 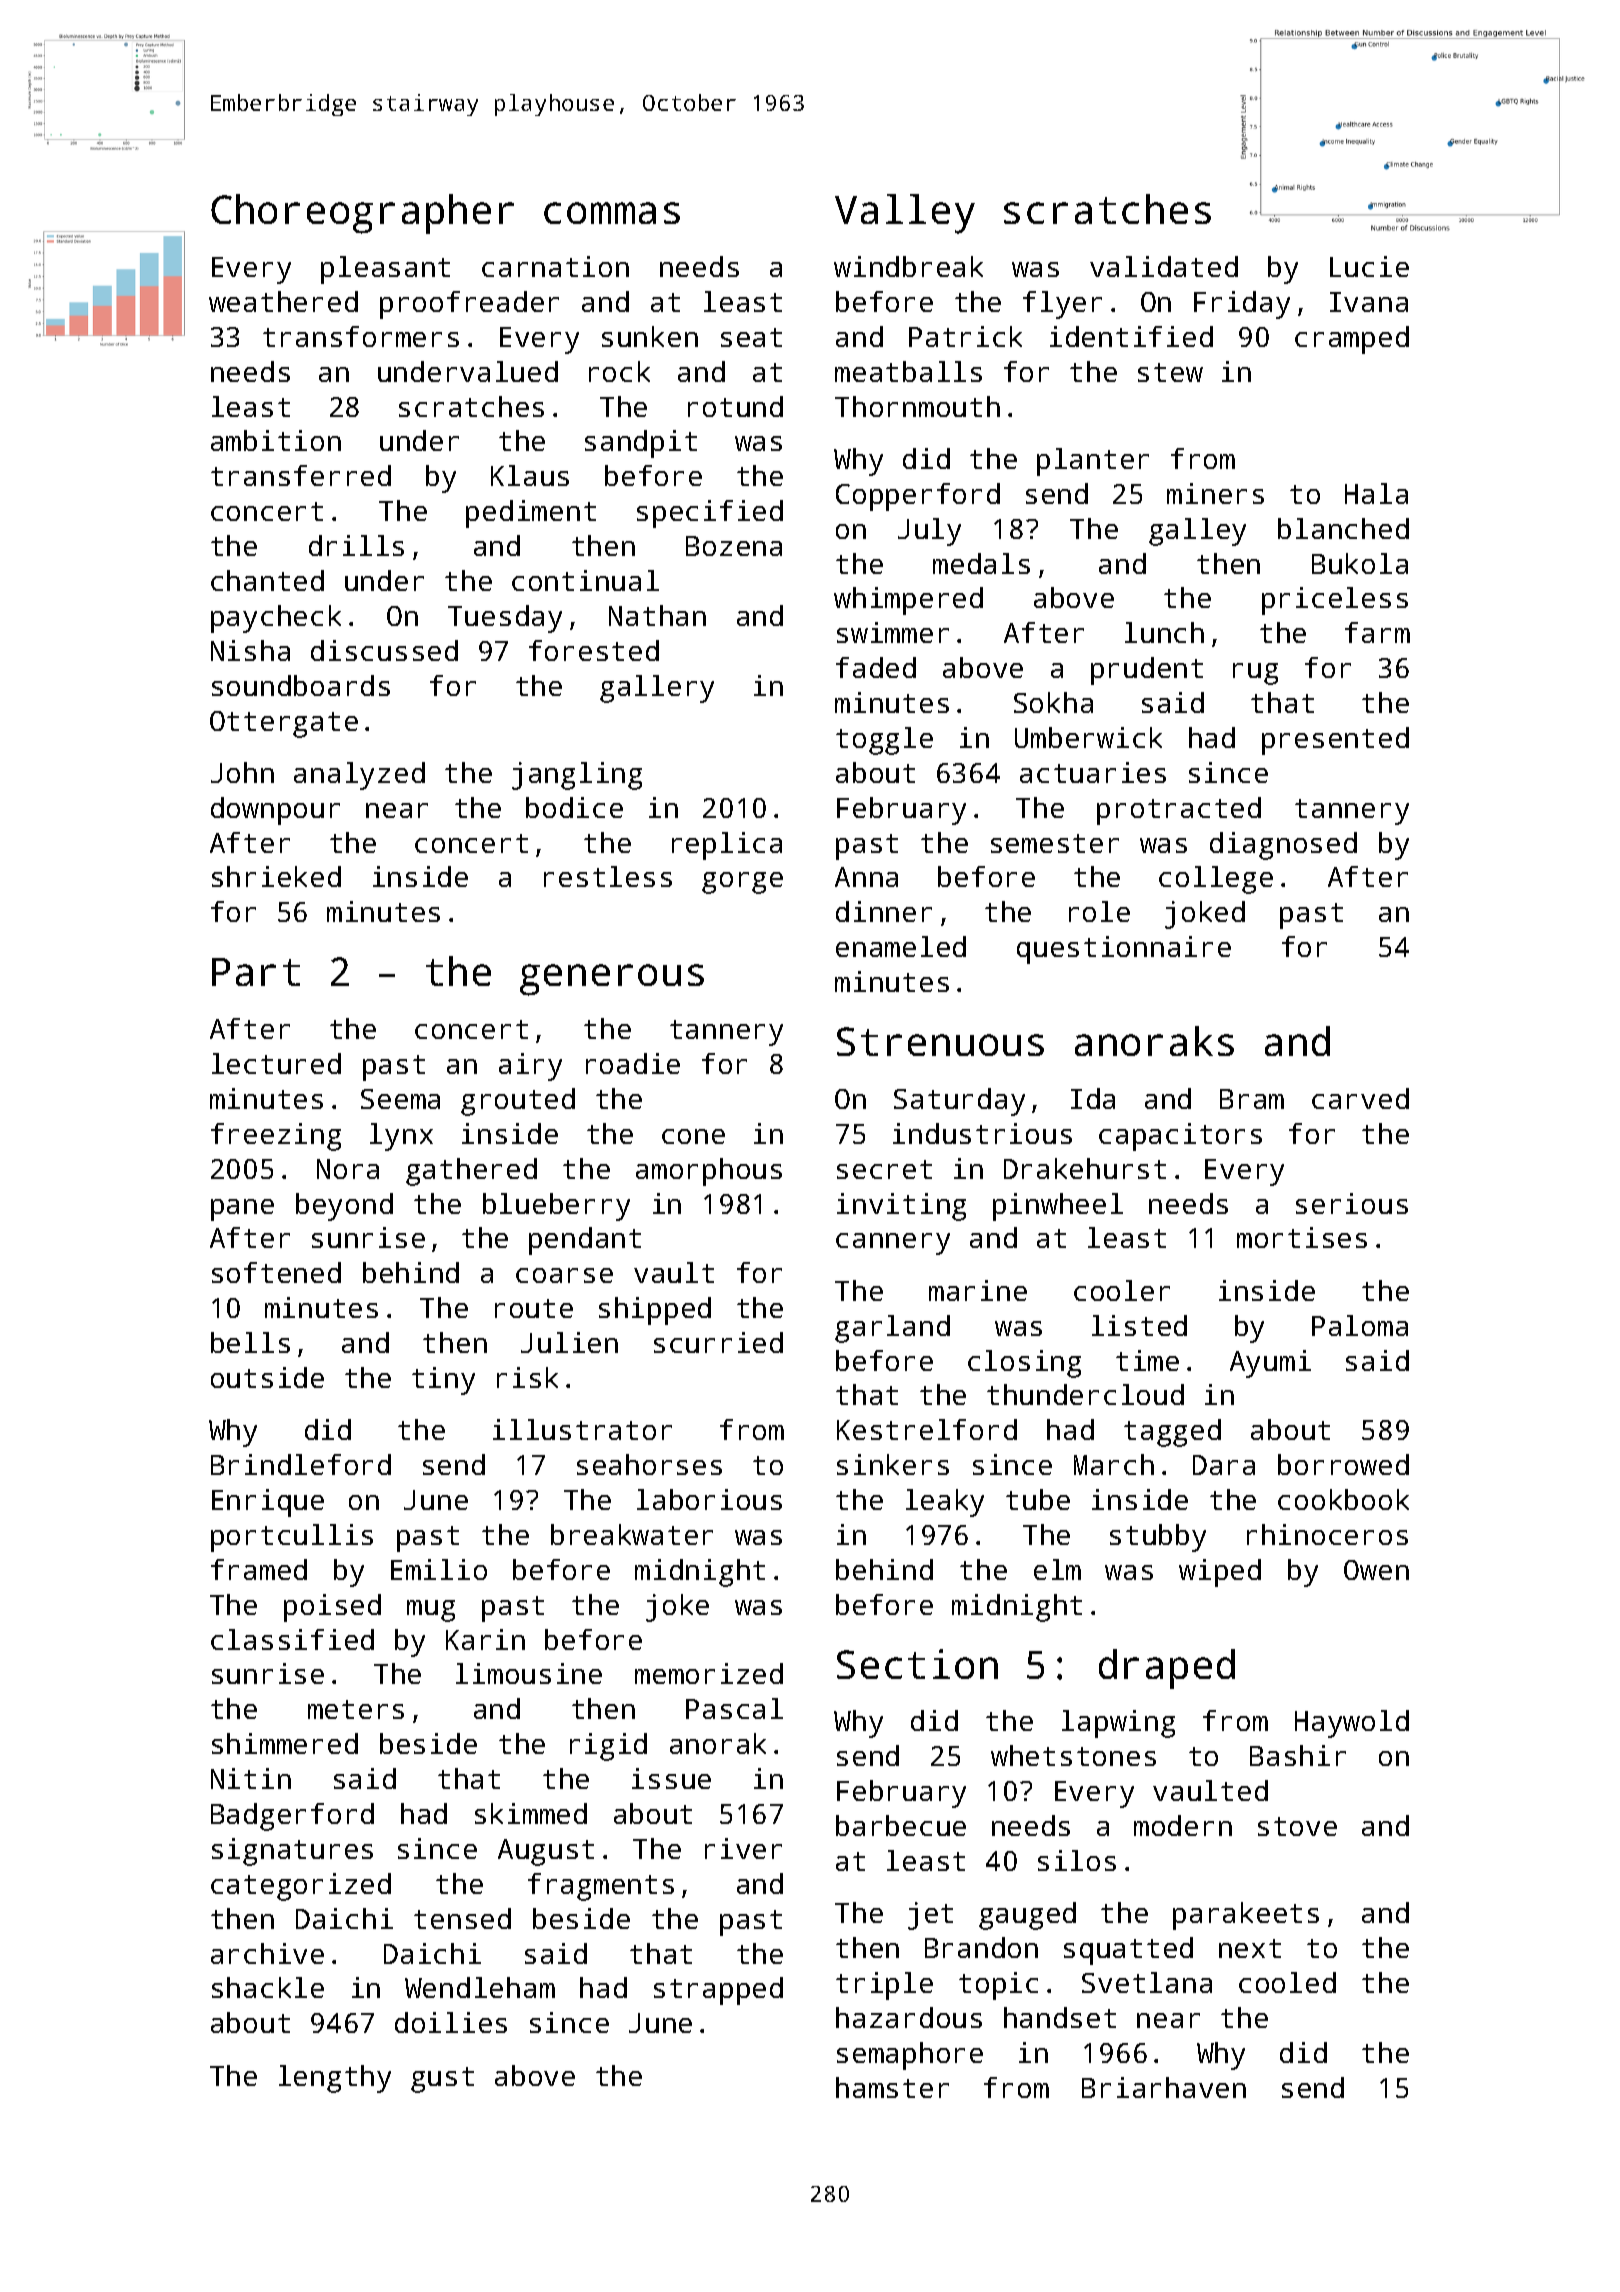 I want to click on secret, so click(x=884, y=1169).
